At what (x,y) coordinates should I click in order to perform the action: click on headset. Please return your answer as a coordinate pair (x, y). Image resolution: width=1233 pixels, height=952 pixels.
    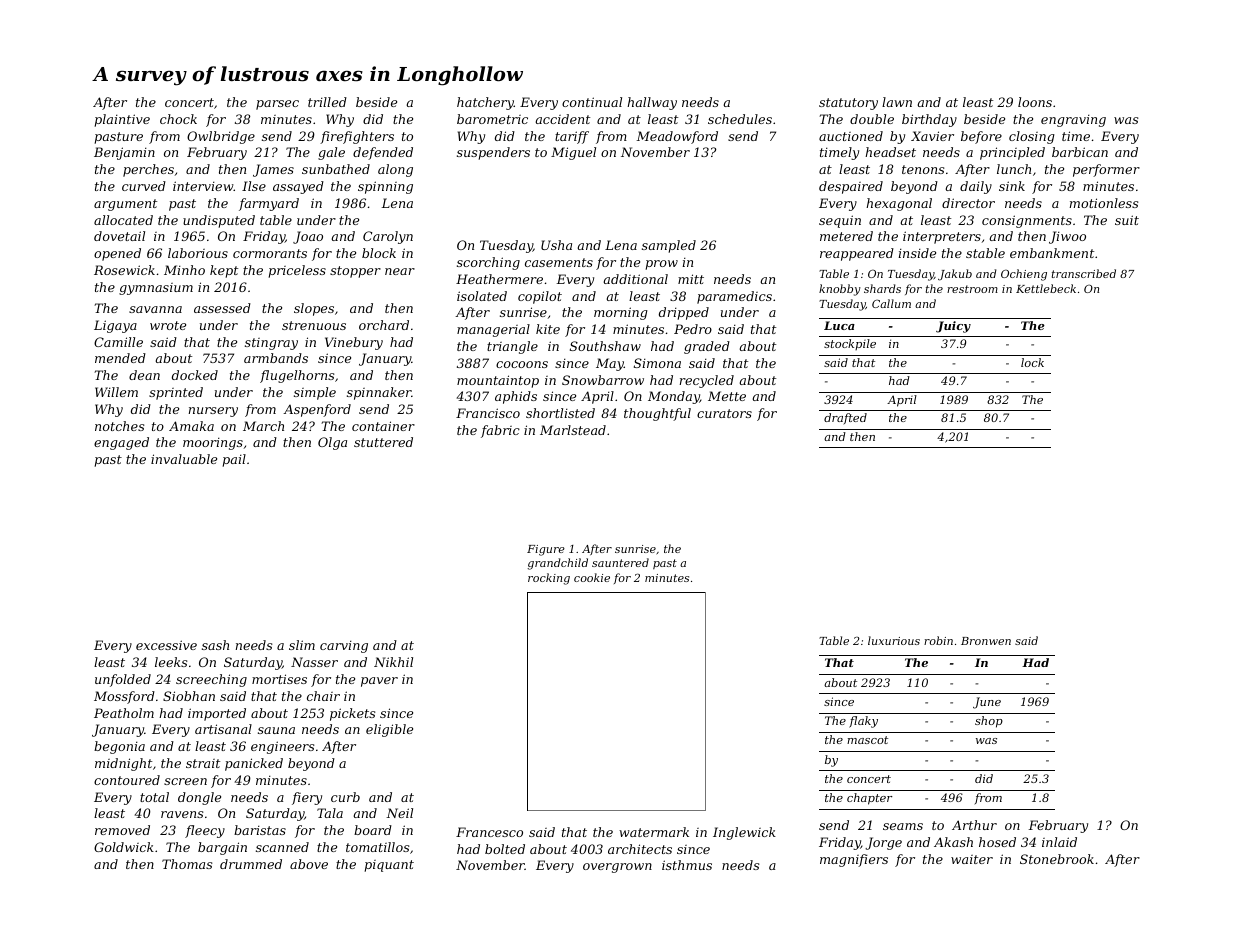
    Looking at the image, I should click on (890, 152).
